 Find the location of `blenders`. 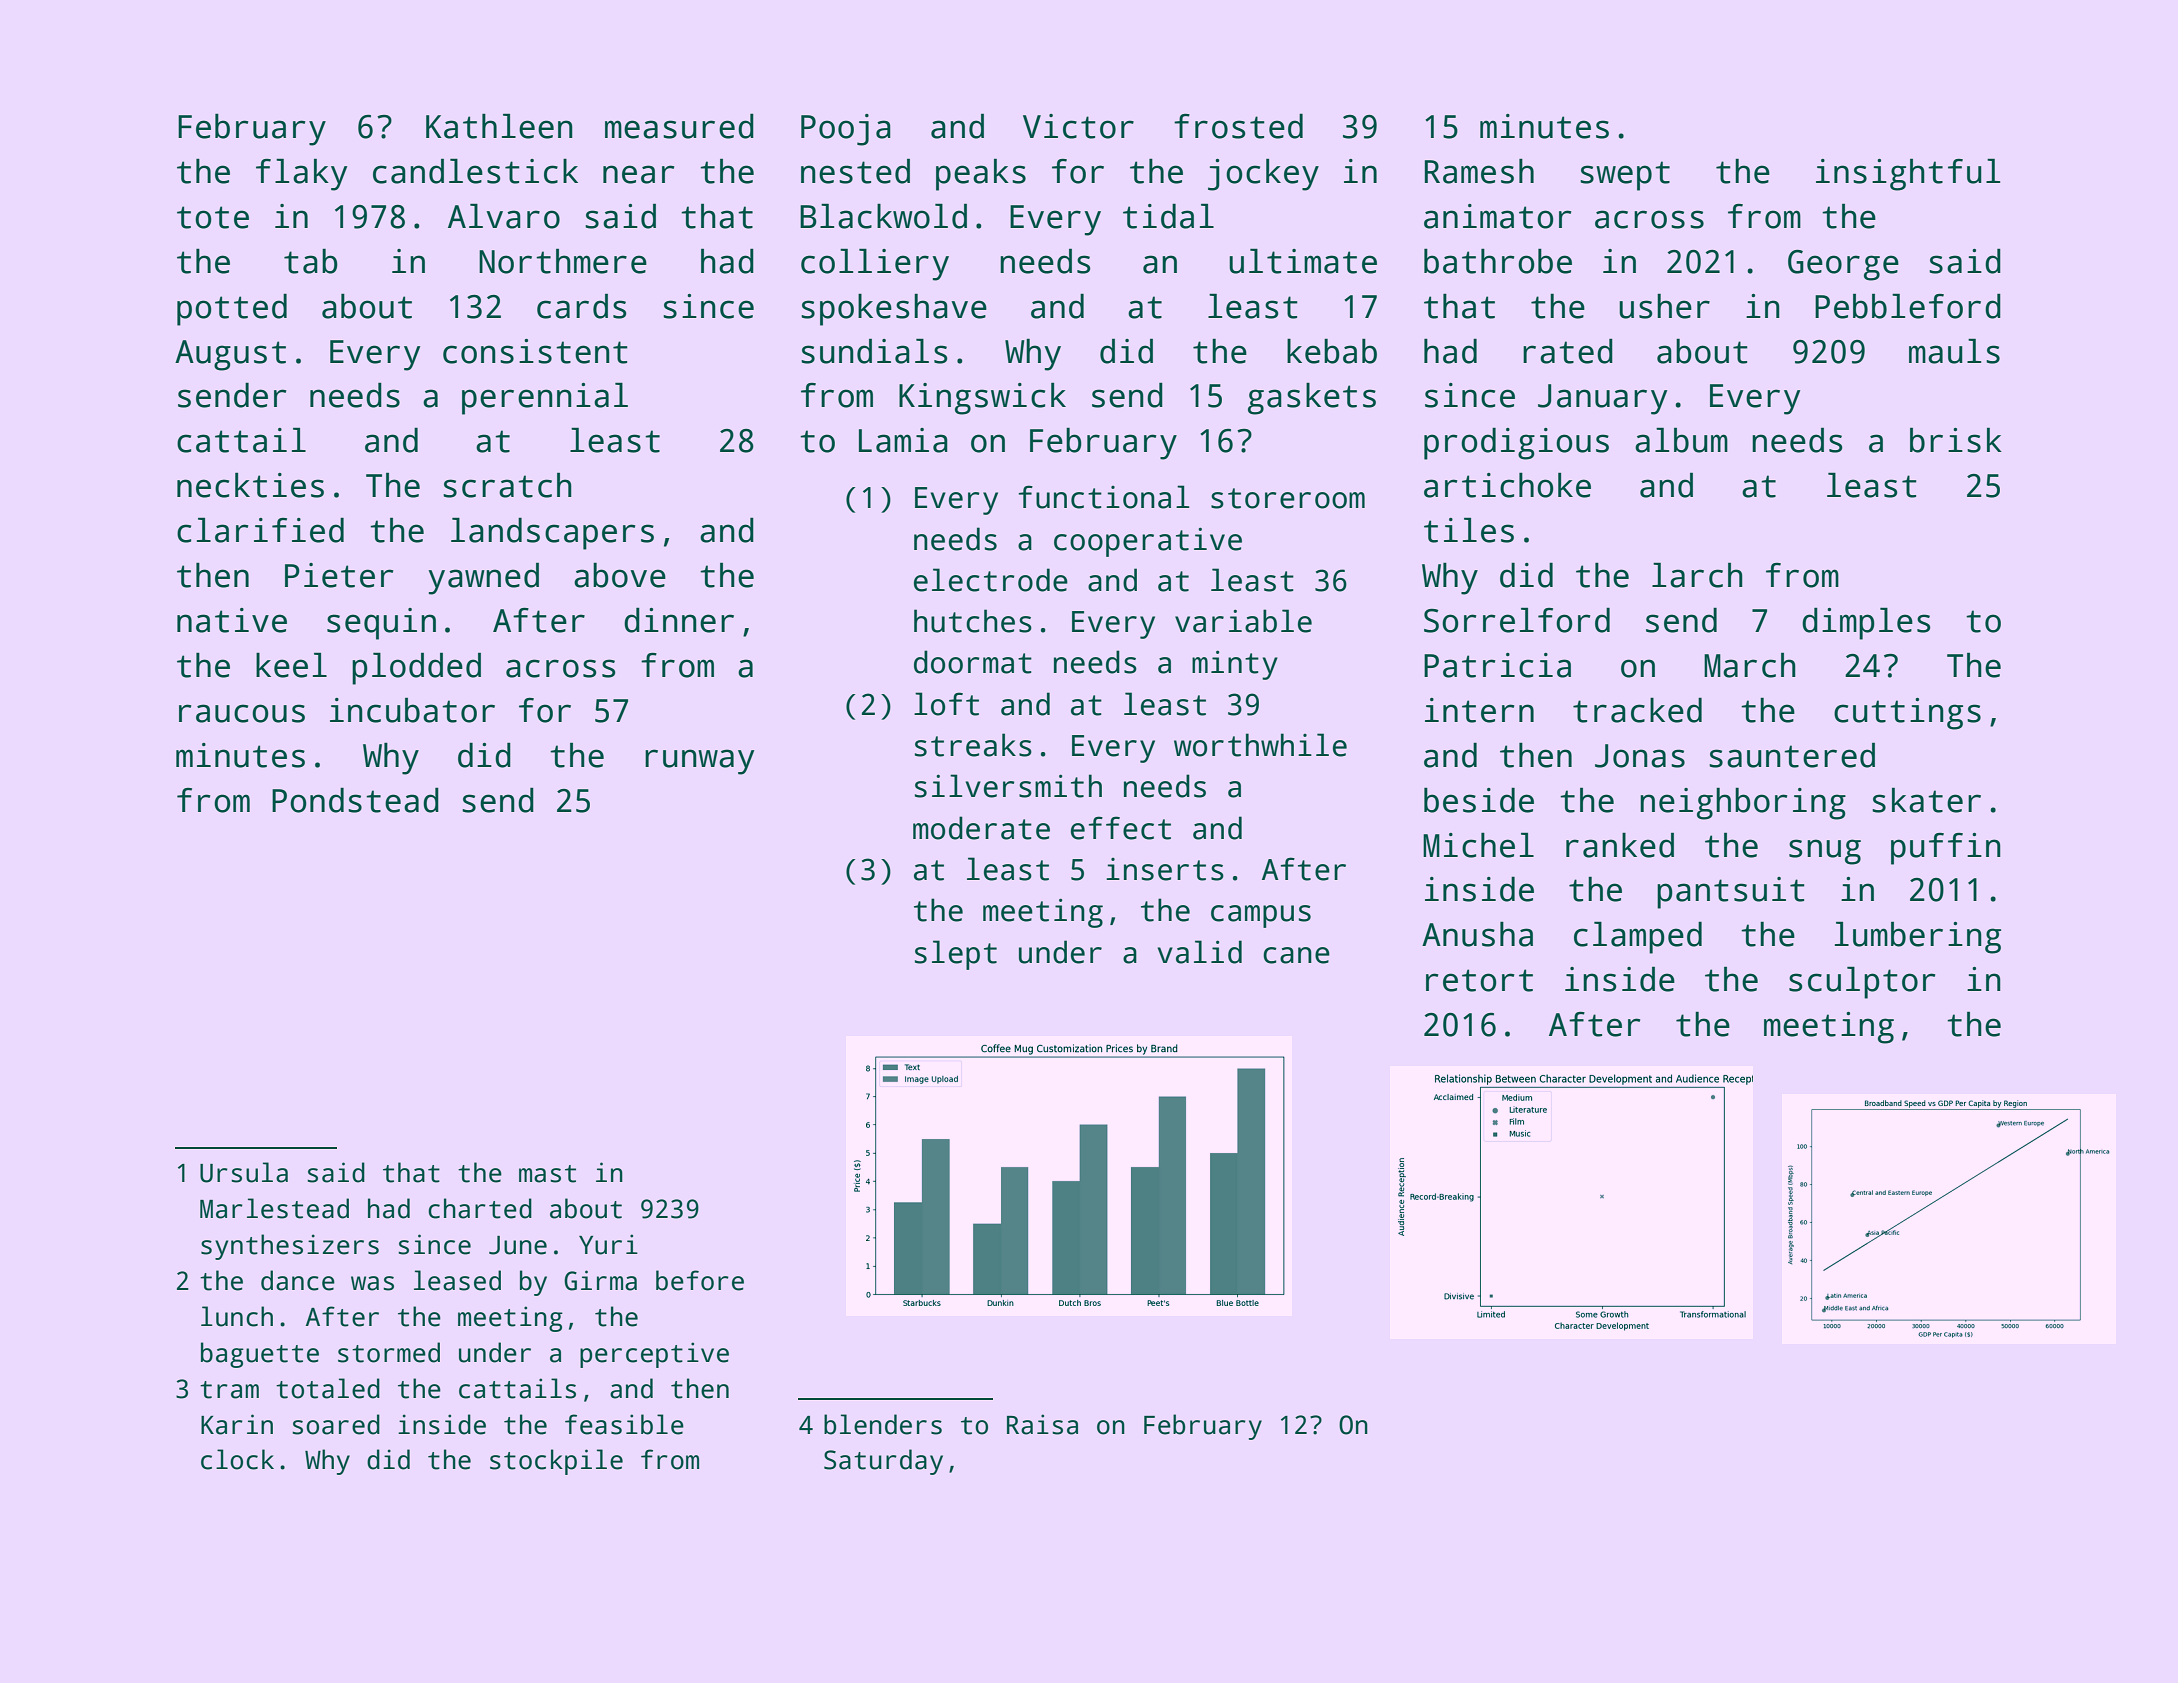

blenders is located at coordinates (883, 1424).
